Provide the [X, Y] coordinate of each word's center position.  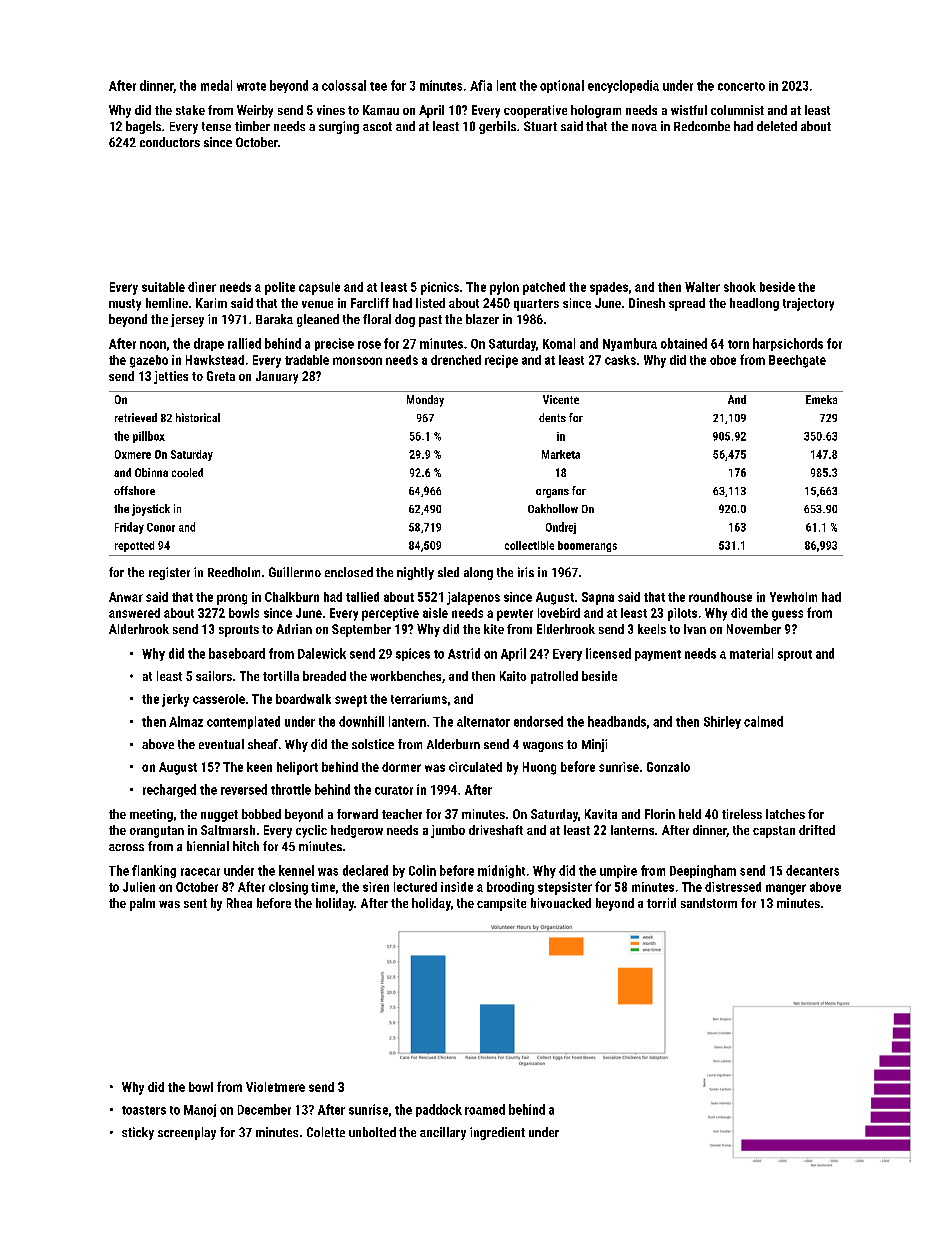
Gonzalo [668, 767]
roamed [485, 1109]
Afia [481, 85]
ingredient [497, 1133]
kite [494, 629]
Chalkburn [292, 597]
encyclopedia [623, 86]
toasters [144, 1110]
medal [216, 85]
